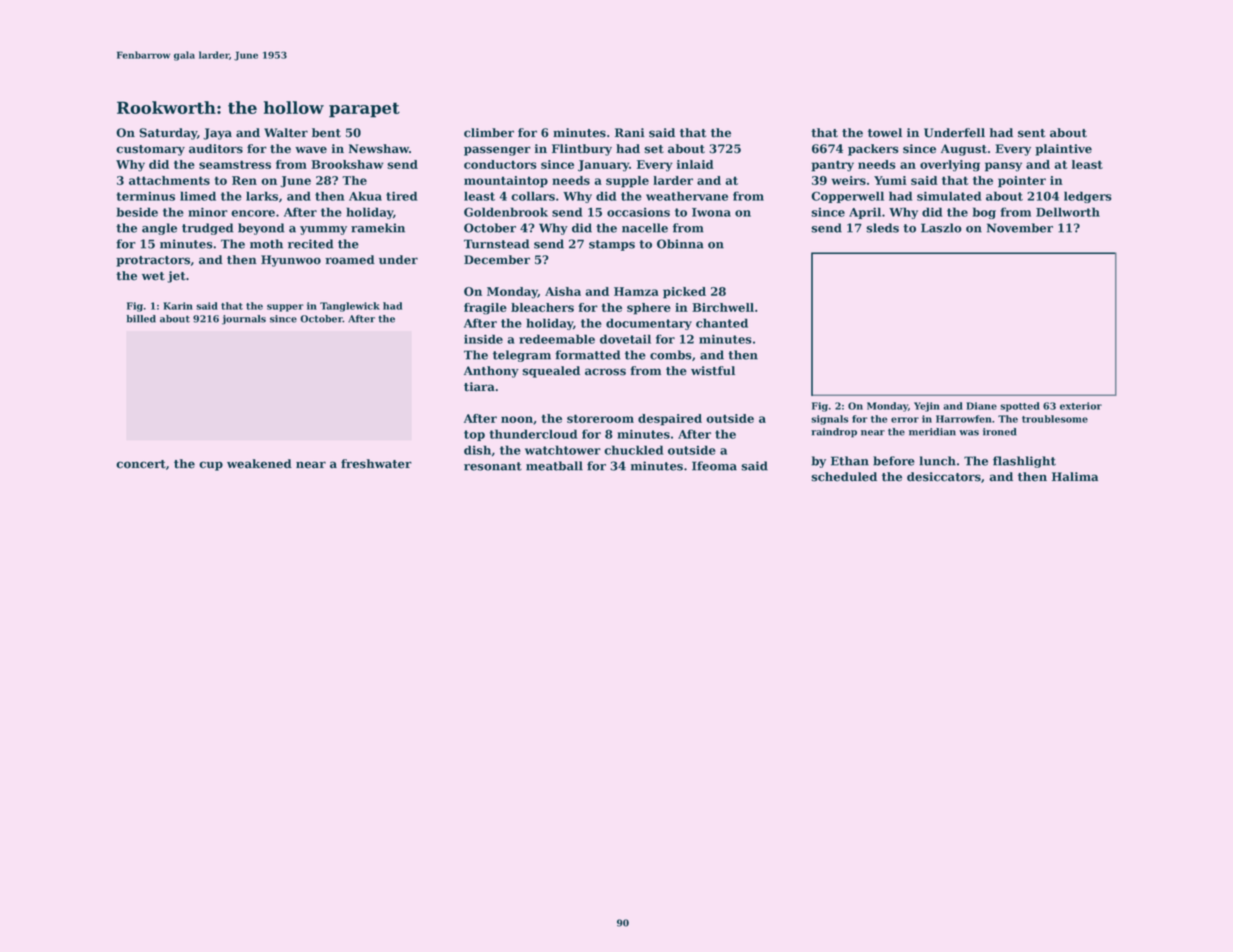 The width and height of the screenshot is (1233, 952). Describe the element at coordinates (927, 407) in the screenshot. I see `Yejin` at that location.
